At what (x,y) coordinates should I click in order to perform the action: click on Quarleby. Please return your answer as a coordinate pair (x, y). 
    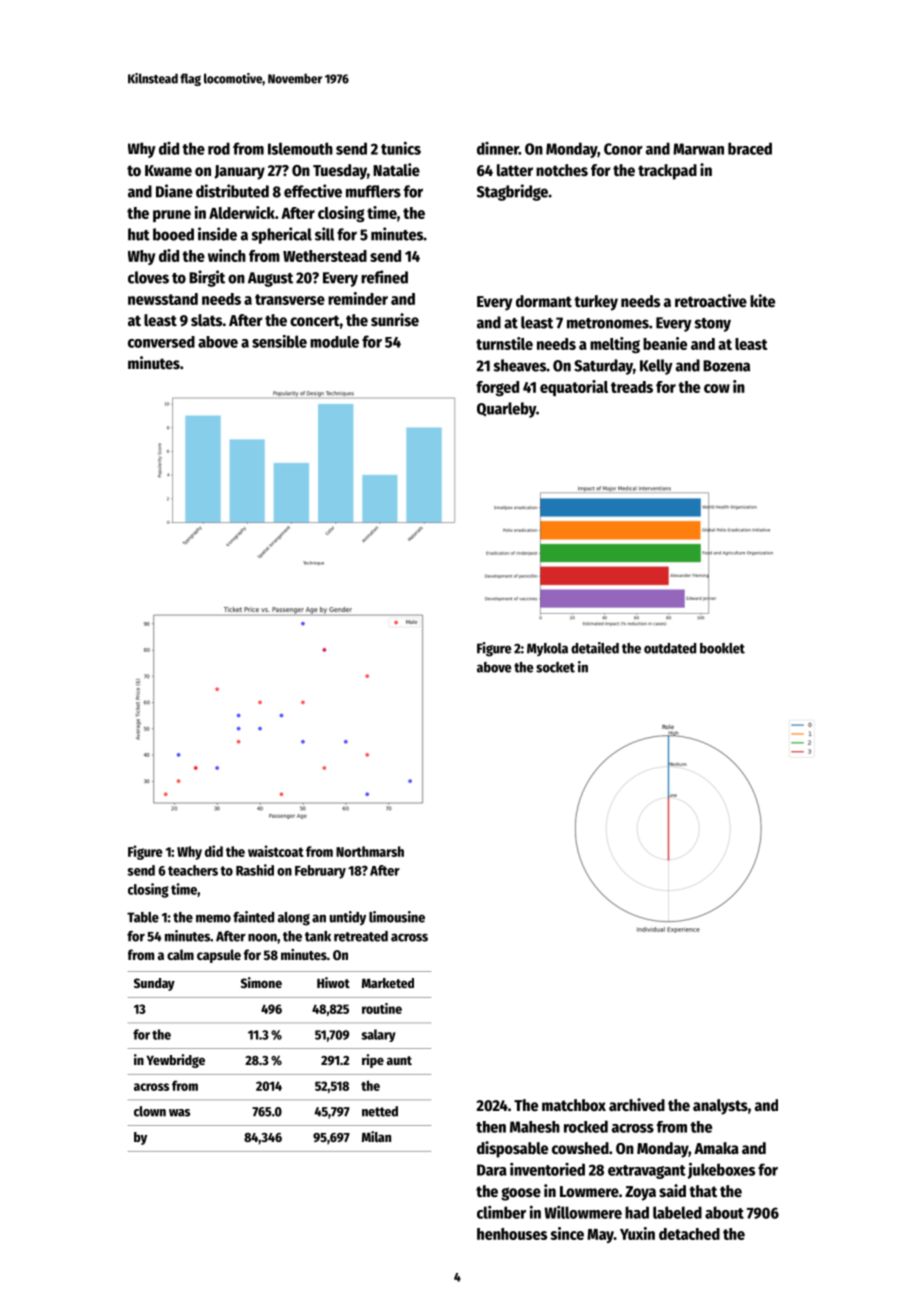
    Looking at the image, I should click on (506, 410).
